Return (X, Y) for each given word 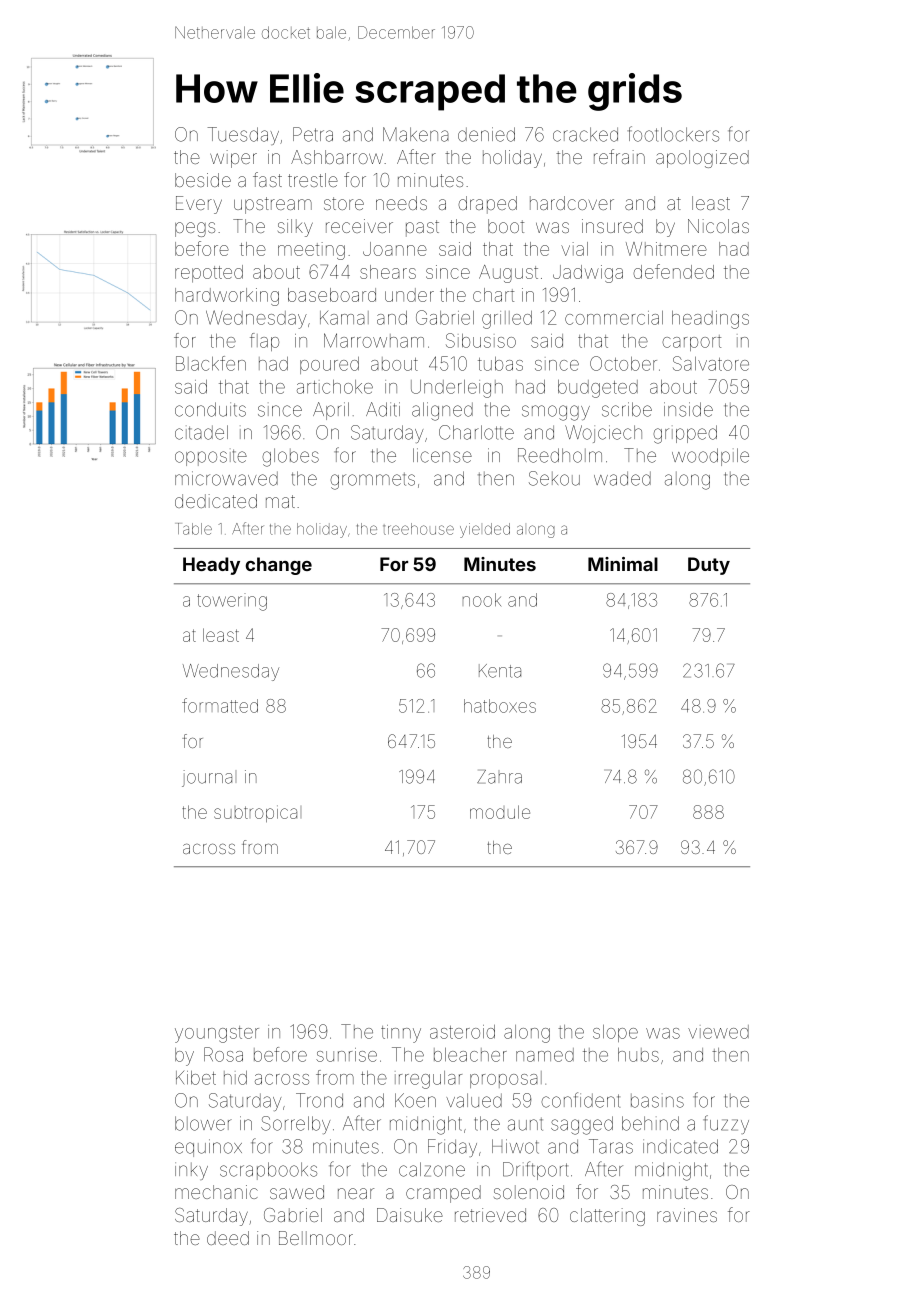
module (500, 812)
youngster (217, 1034)
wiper (233, 159)
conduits (210, 409)
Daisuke (410, 1215)
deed (228, 1238)
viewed (718, 1032)
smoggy (556, 413)
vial (574, 249)
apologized (702, 159)
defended (673, 271)
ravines (687, 1215)
